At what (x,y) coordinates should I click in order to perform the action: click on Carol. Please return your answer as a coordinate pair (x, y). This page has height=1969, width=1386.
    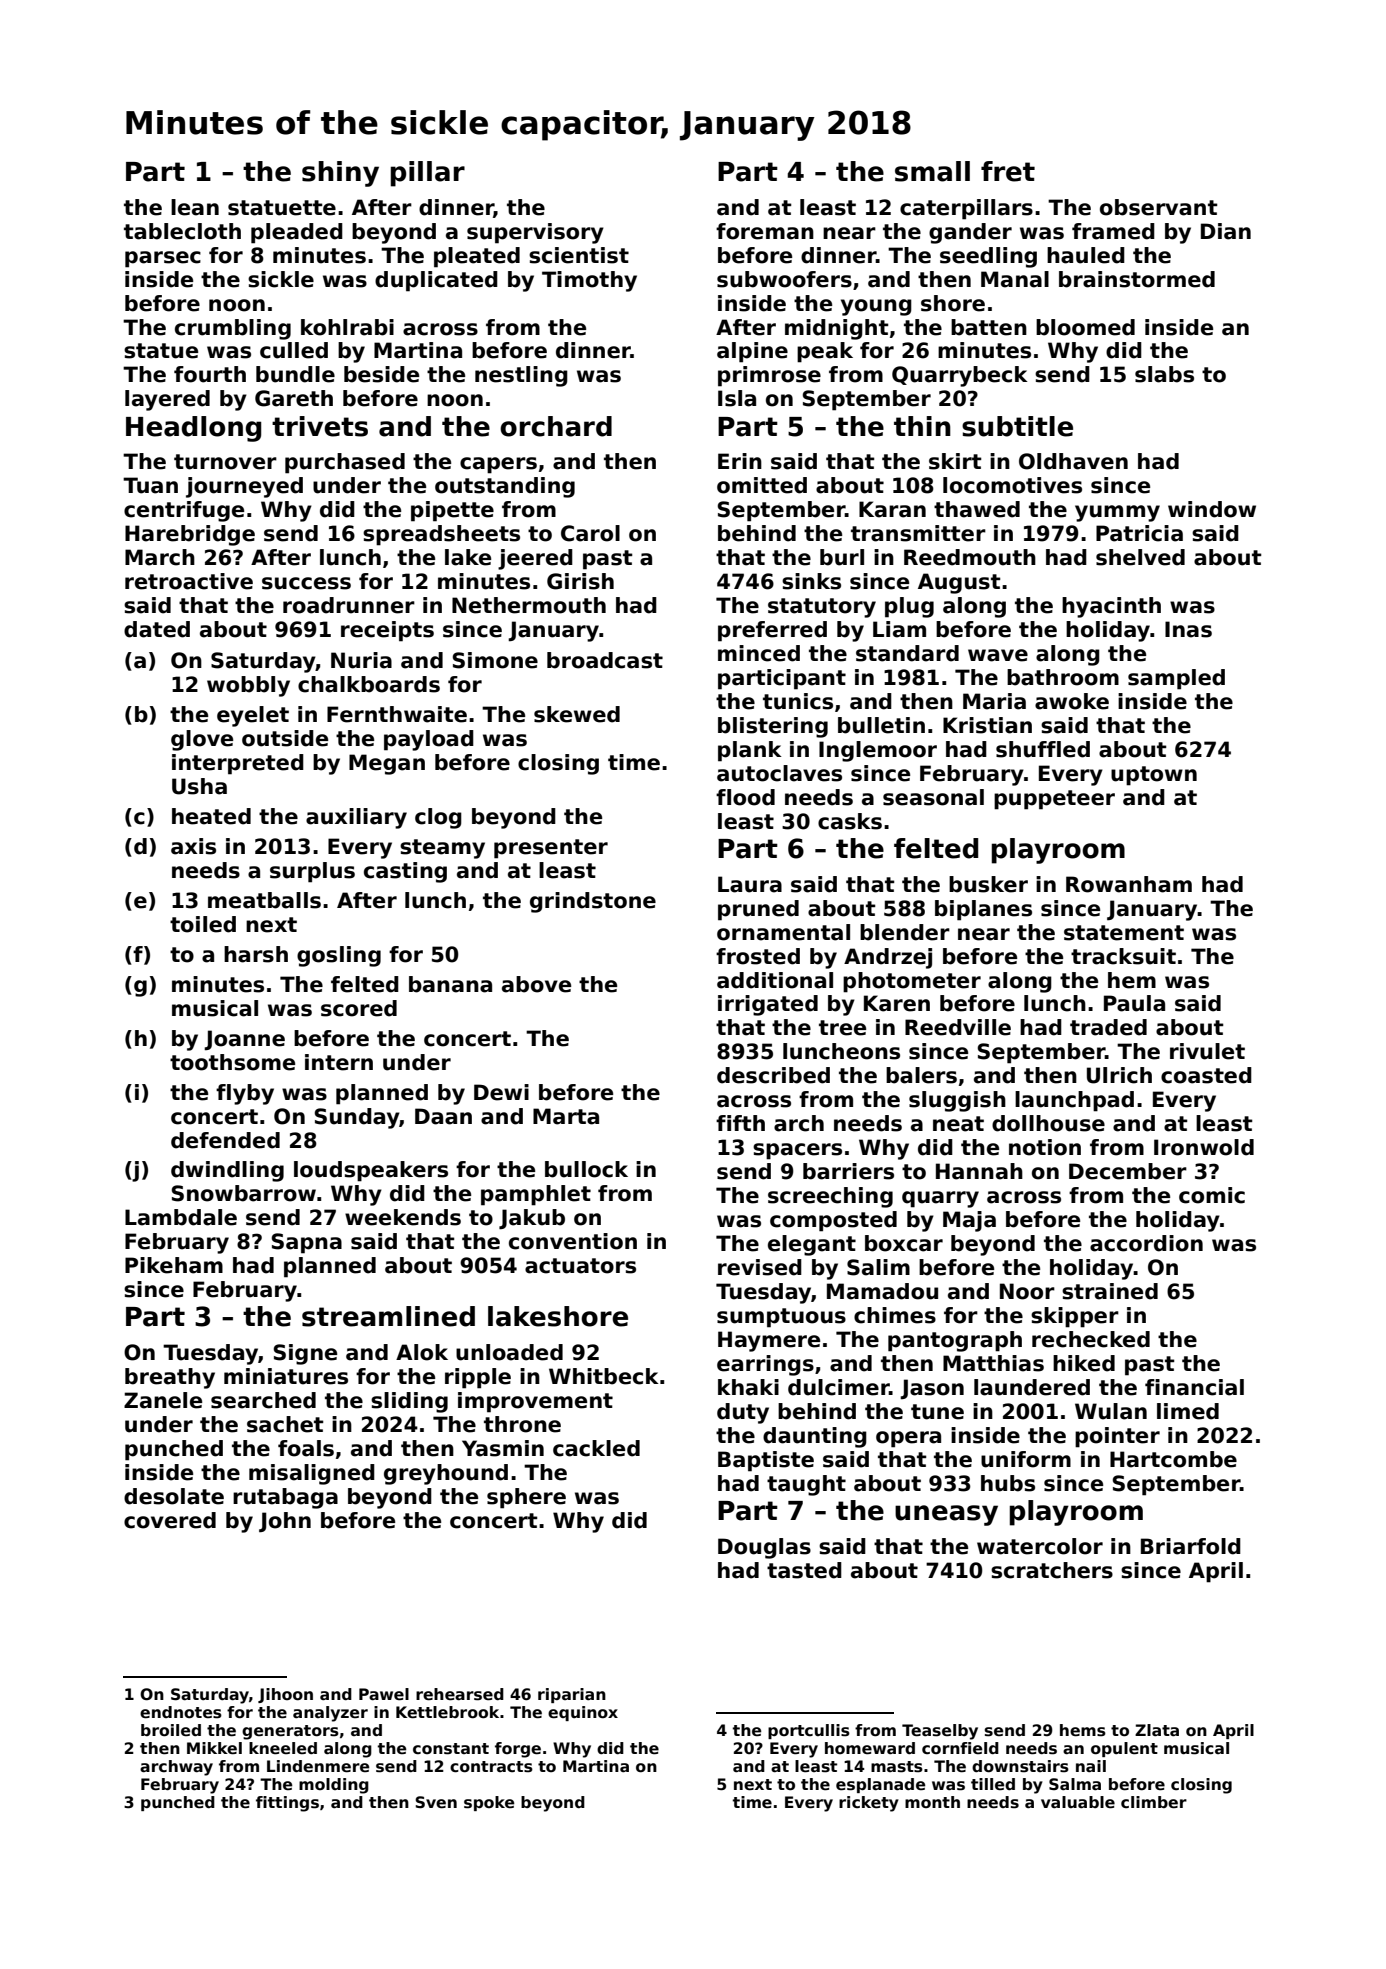
    Looking at the image, I should click on (590, 533).
